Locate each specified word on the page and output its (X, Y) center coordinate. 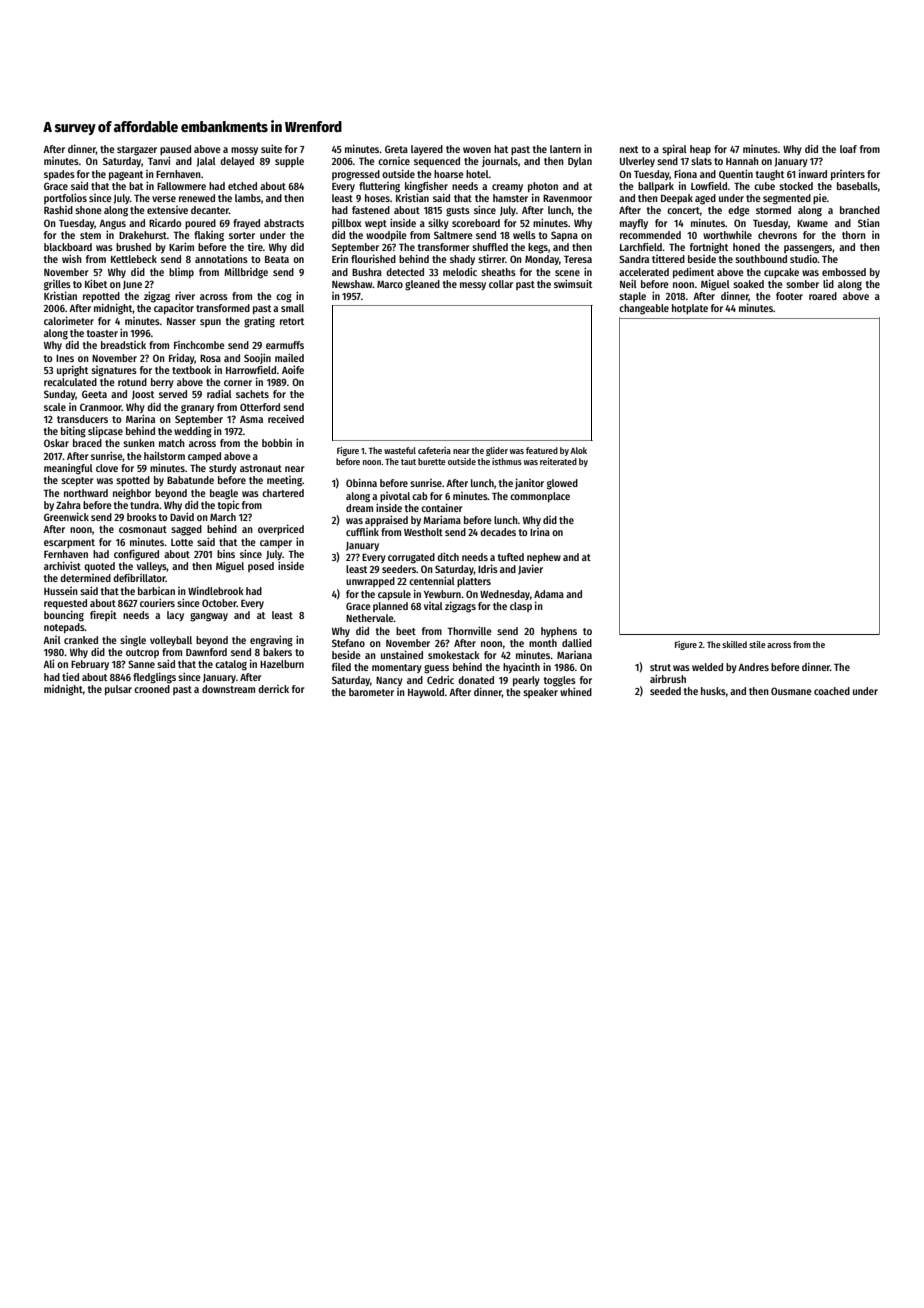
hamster (510, 198)
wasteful (400, 450)
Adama (549, 594)
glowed (562, 484)
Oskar (56, 443)
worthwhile (727, 234)
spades (59, 175)
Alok (578, 450)
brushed (133, 247)
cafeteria (434, 450)
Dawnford (206, 652)
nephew (544, 558)
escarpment (69, 543)
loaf (848, 149)
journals (500, 161)
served (173, 394)
